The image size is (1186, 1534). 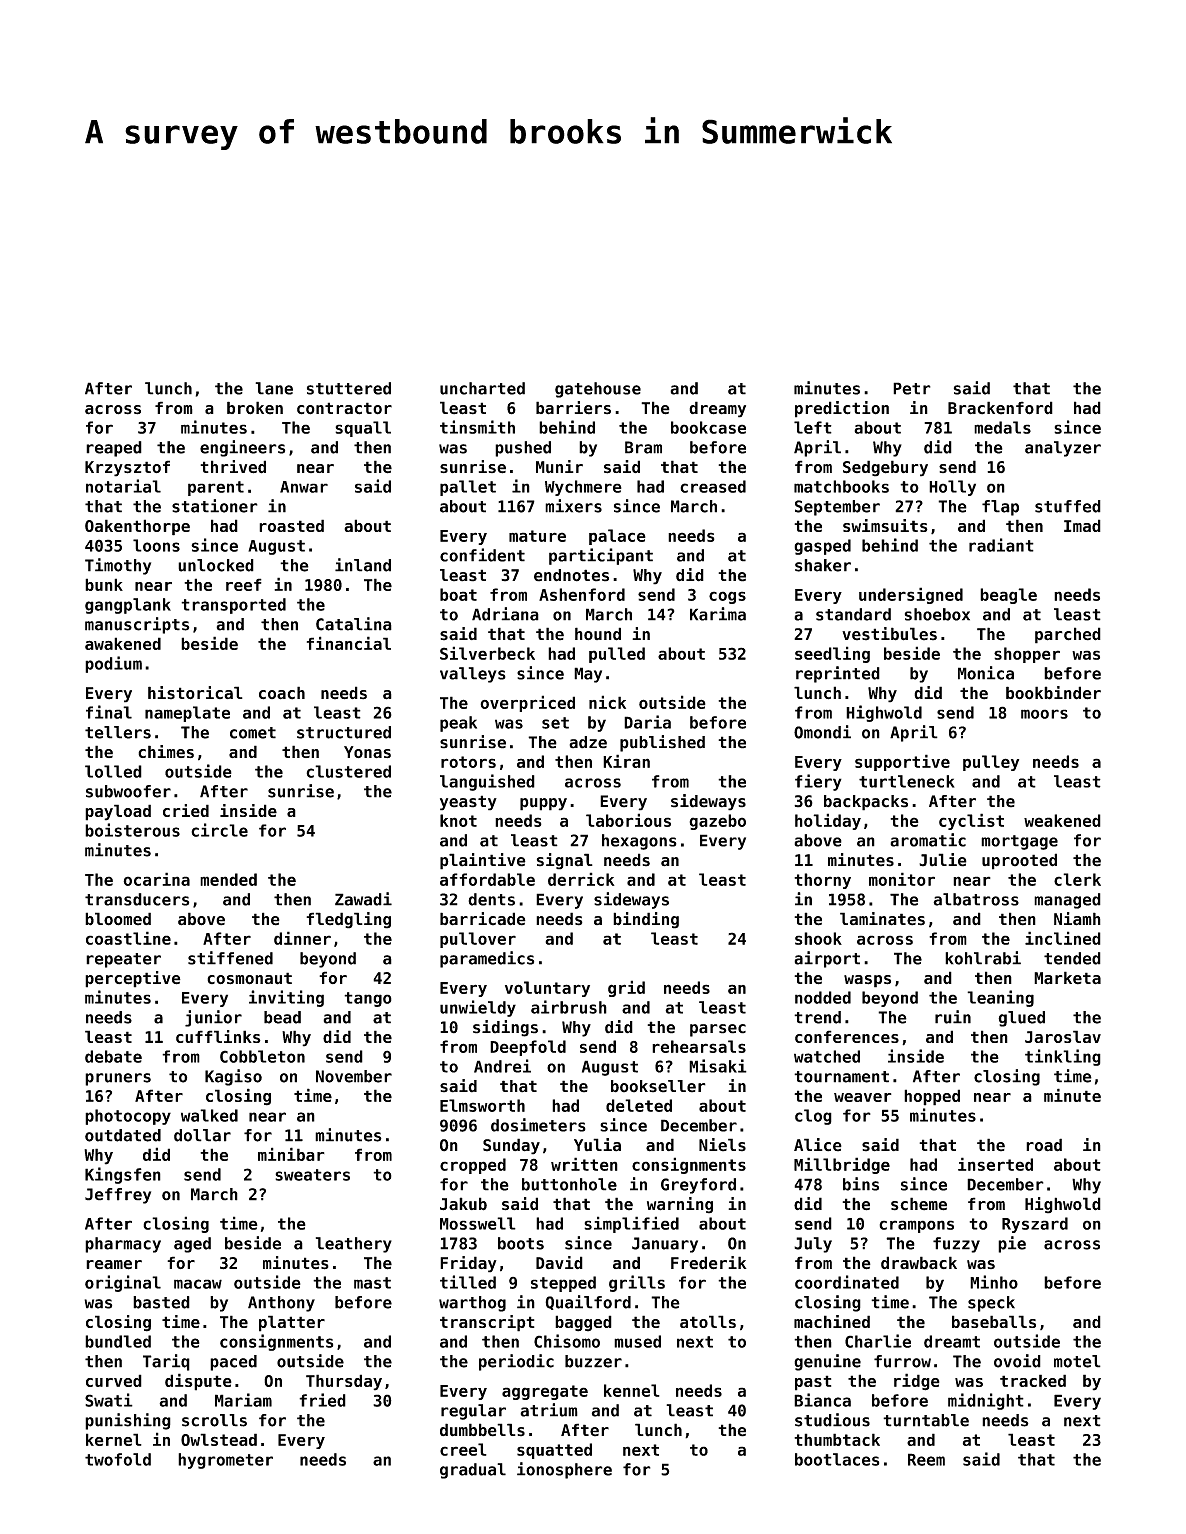 What do you see at coordinates (249, 978) in the screenshot?
I see `cosmonaut` at bounding box center [249, 978].
